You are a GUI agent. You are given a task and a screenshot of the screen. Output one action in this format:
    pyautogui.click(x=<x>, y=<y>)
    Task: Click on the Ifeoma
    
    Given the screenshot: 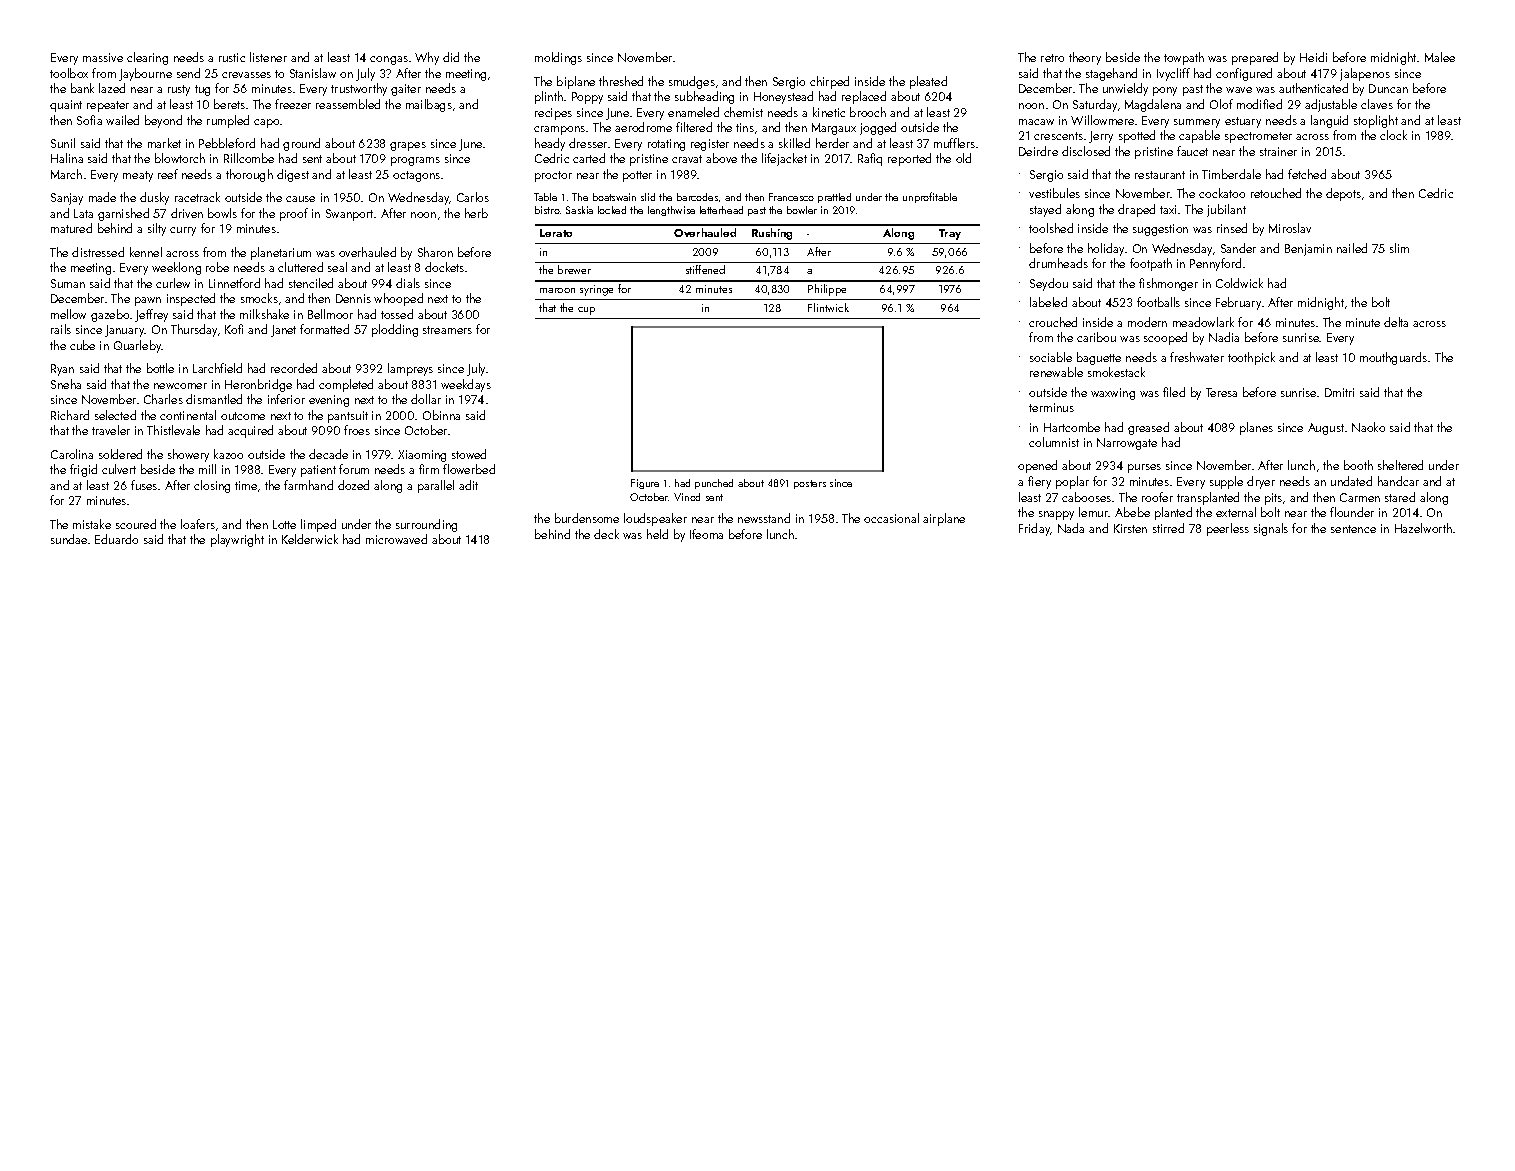 What is the action you would take?
    pyautogui.click(x=706, y=534)
